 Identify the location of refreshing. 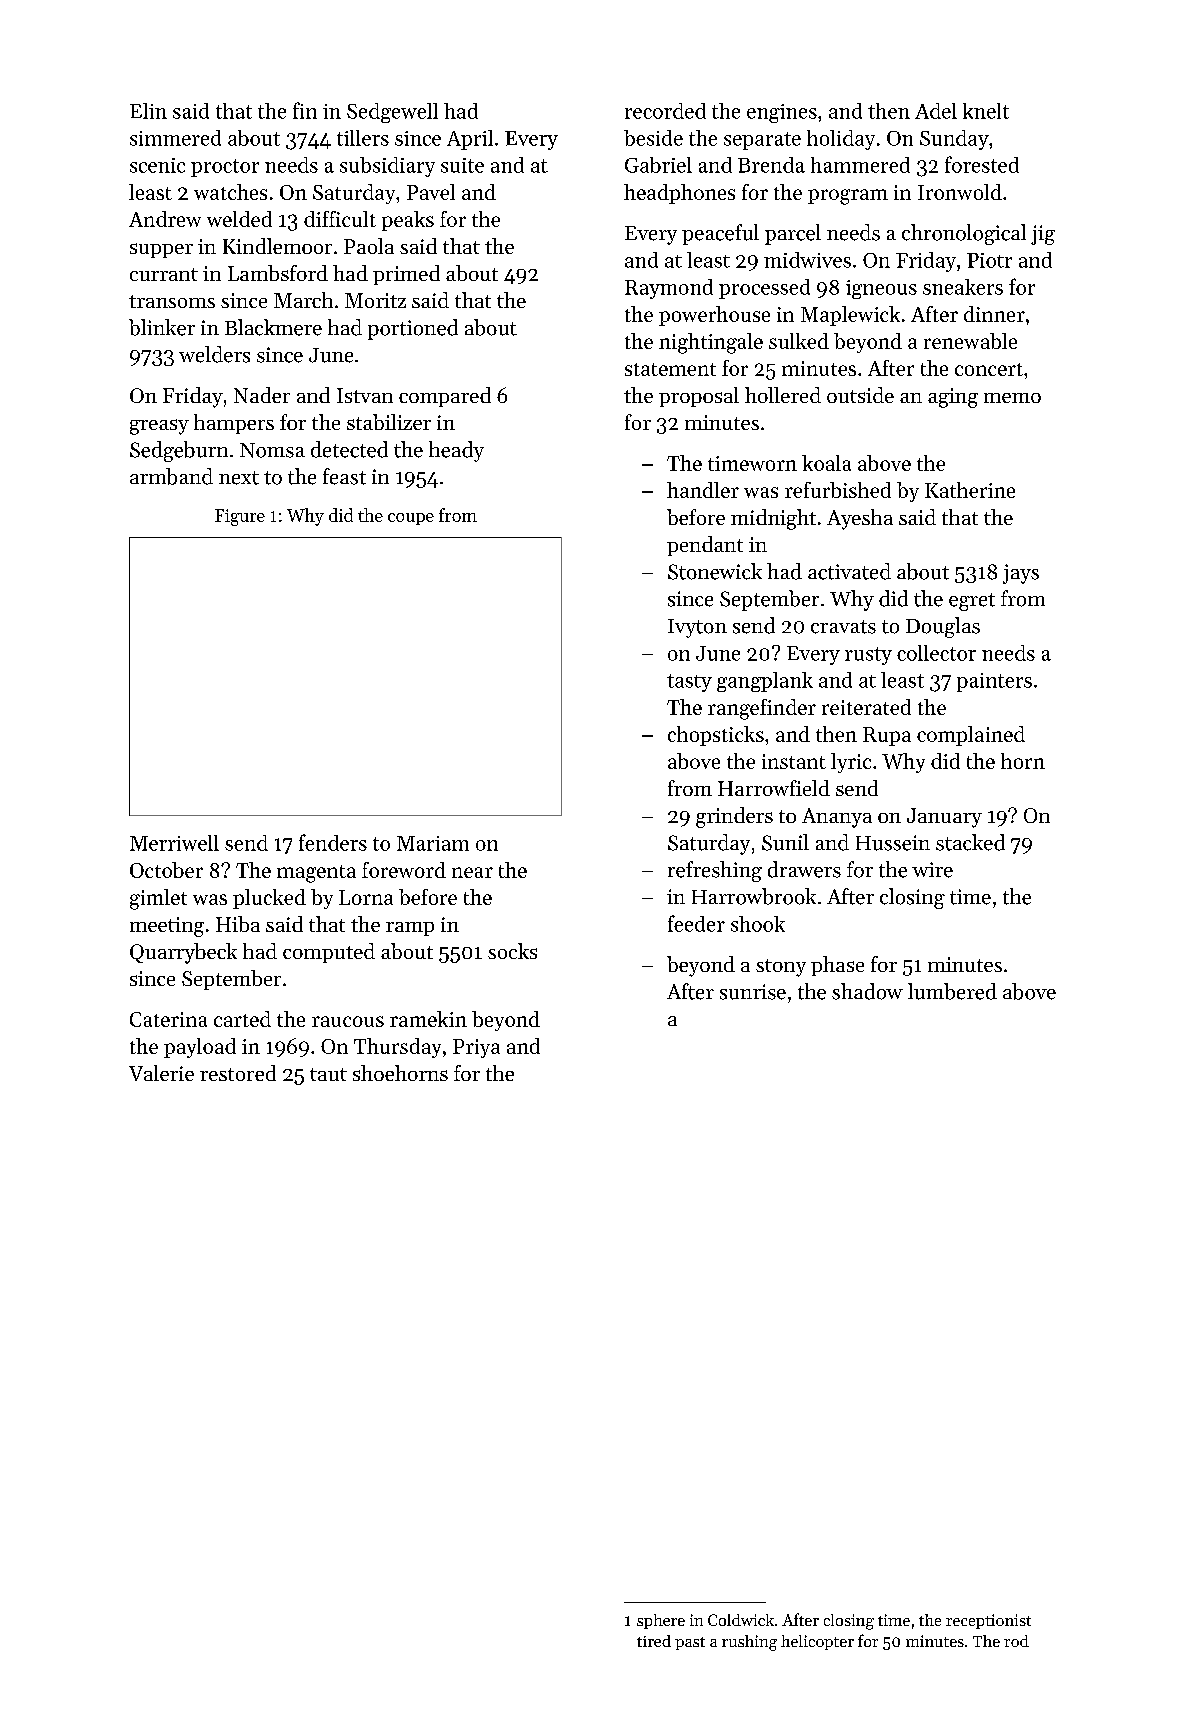
(715, 871).
